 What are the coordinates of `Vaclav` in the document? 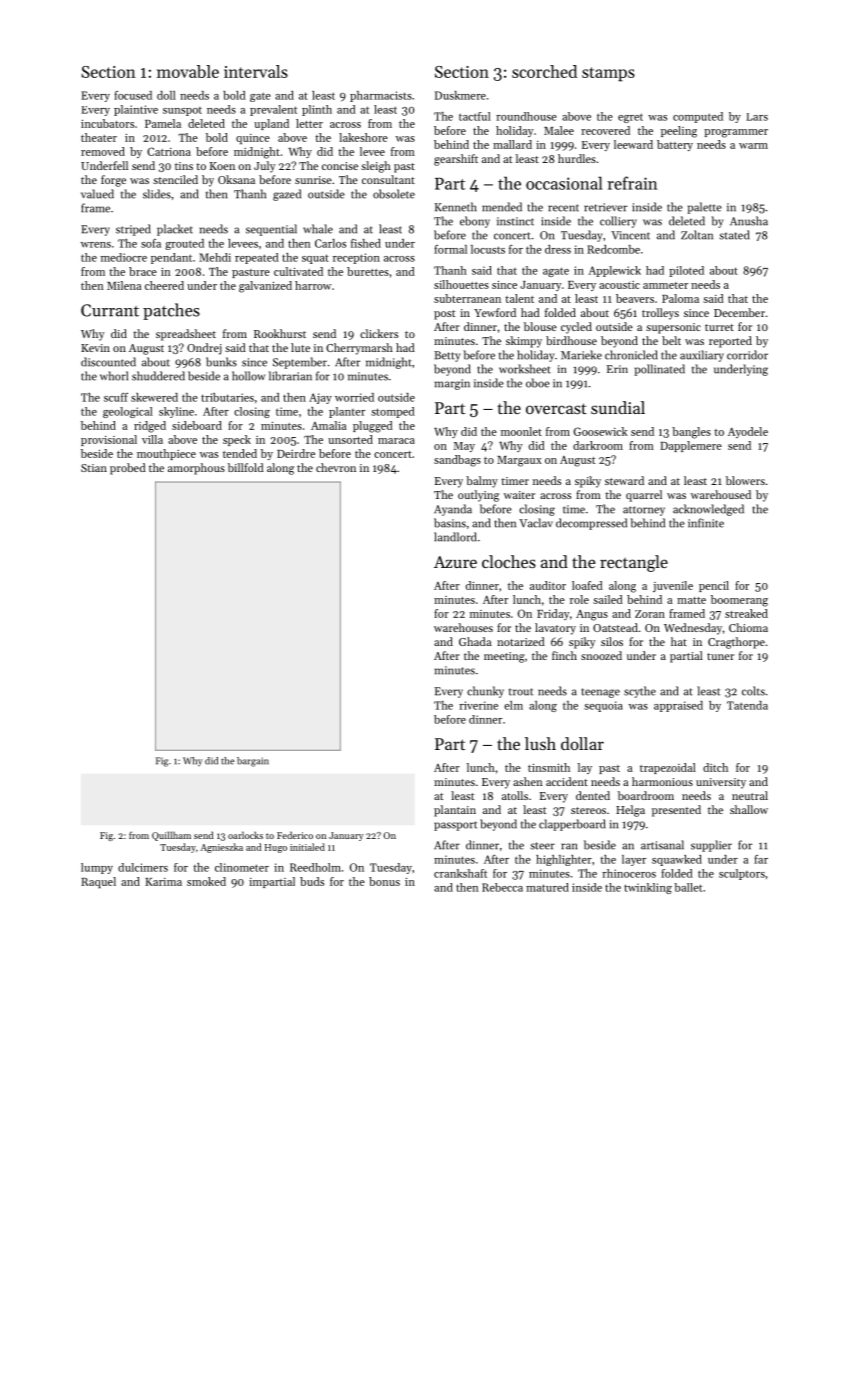 It's located at (536, 523).
